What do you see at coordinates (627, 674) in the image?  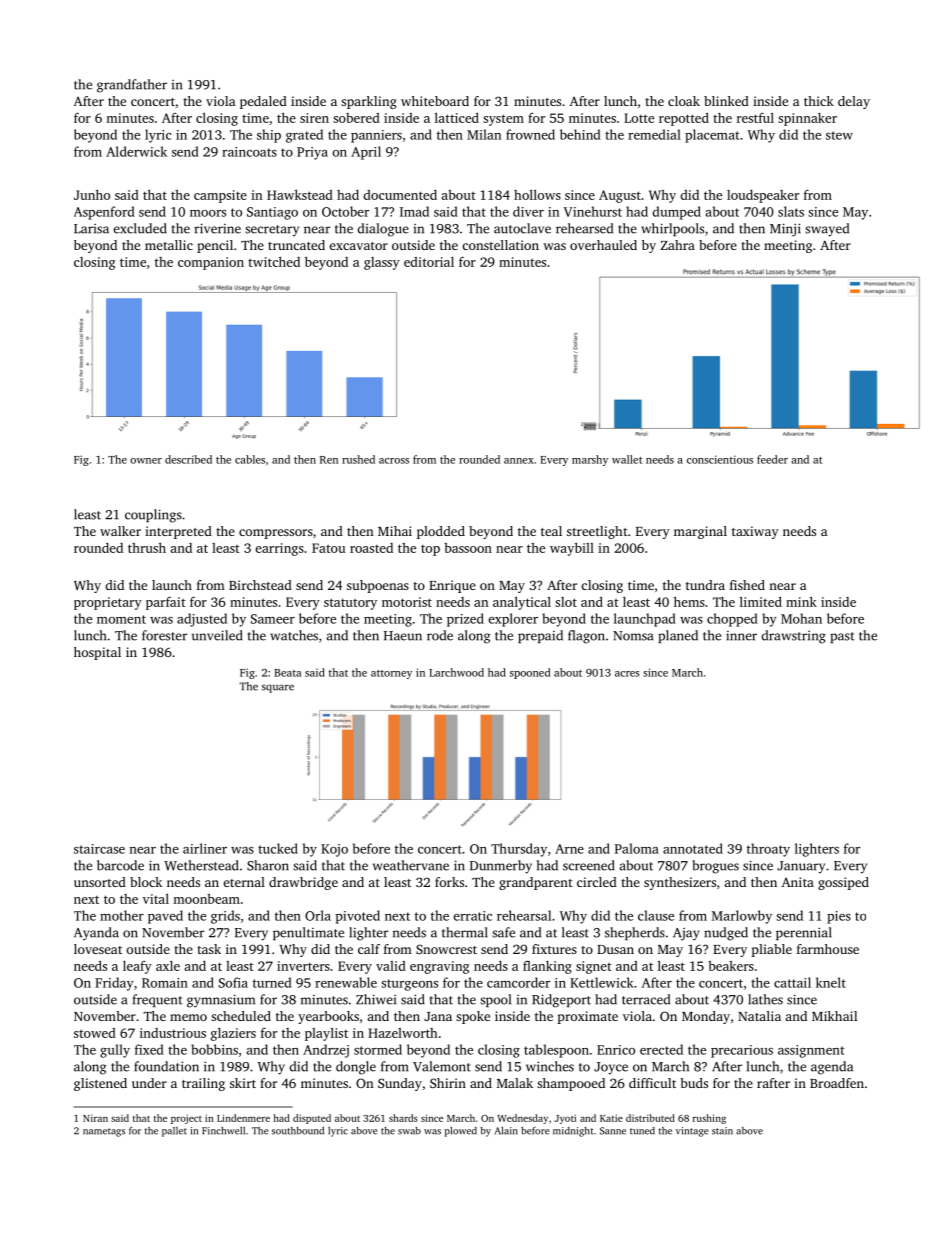 I see `acres` at bounding box center [627, 674].
